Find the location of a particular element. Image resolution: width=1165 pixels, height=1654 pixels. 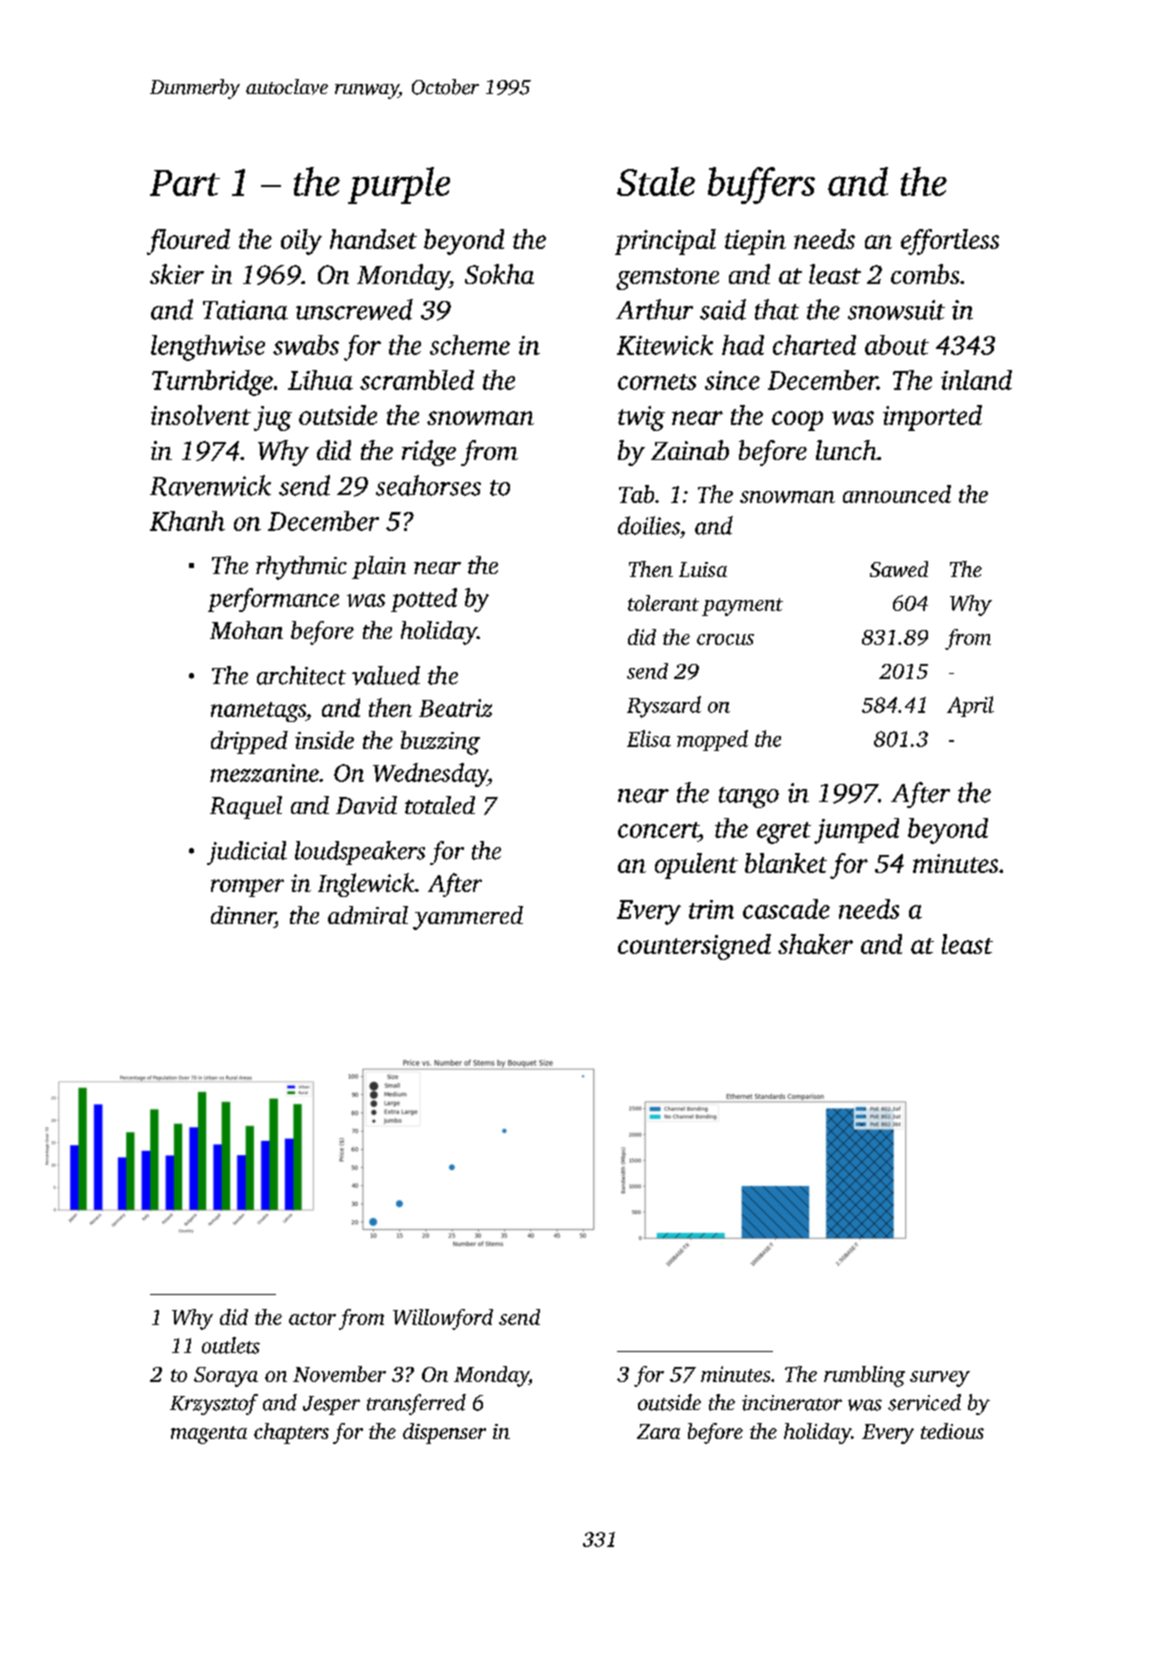

shaker is located at coordinates (815, 944).
